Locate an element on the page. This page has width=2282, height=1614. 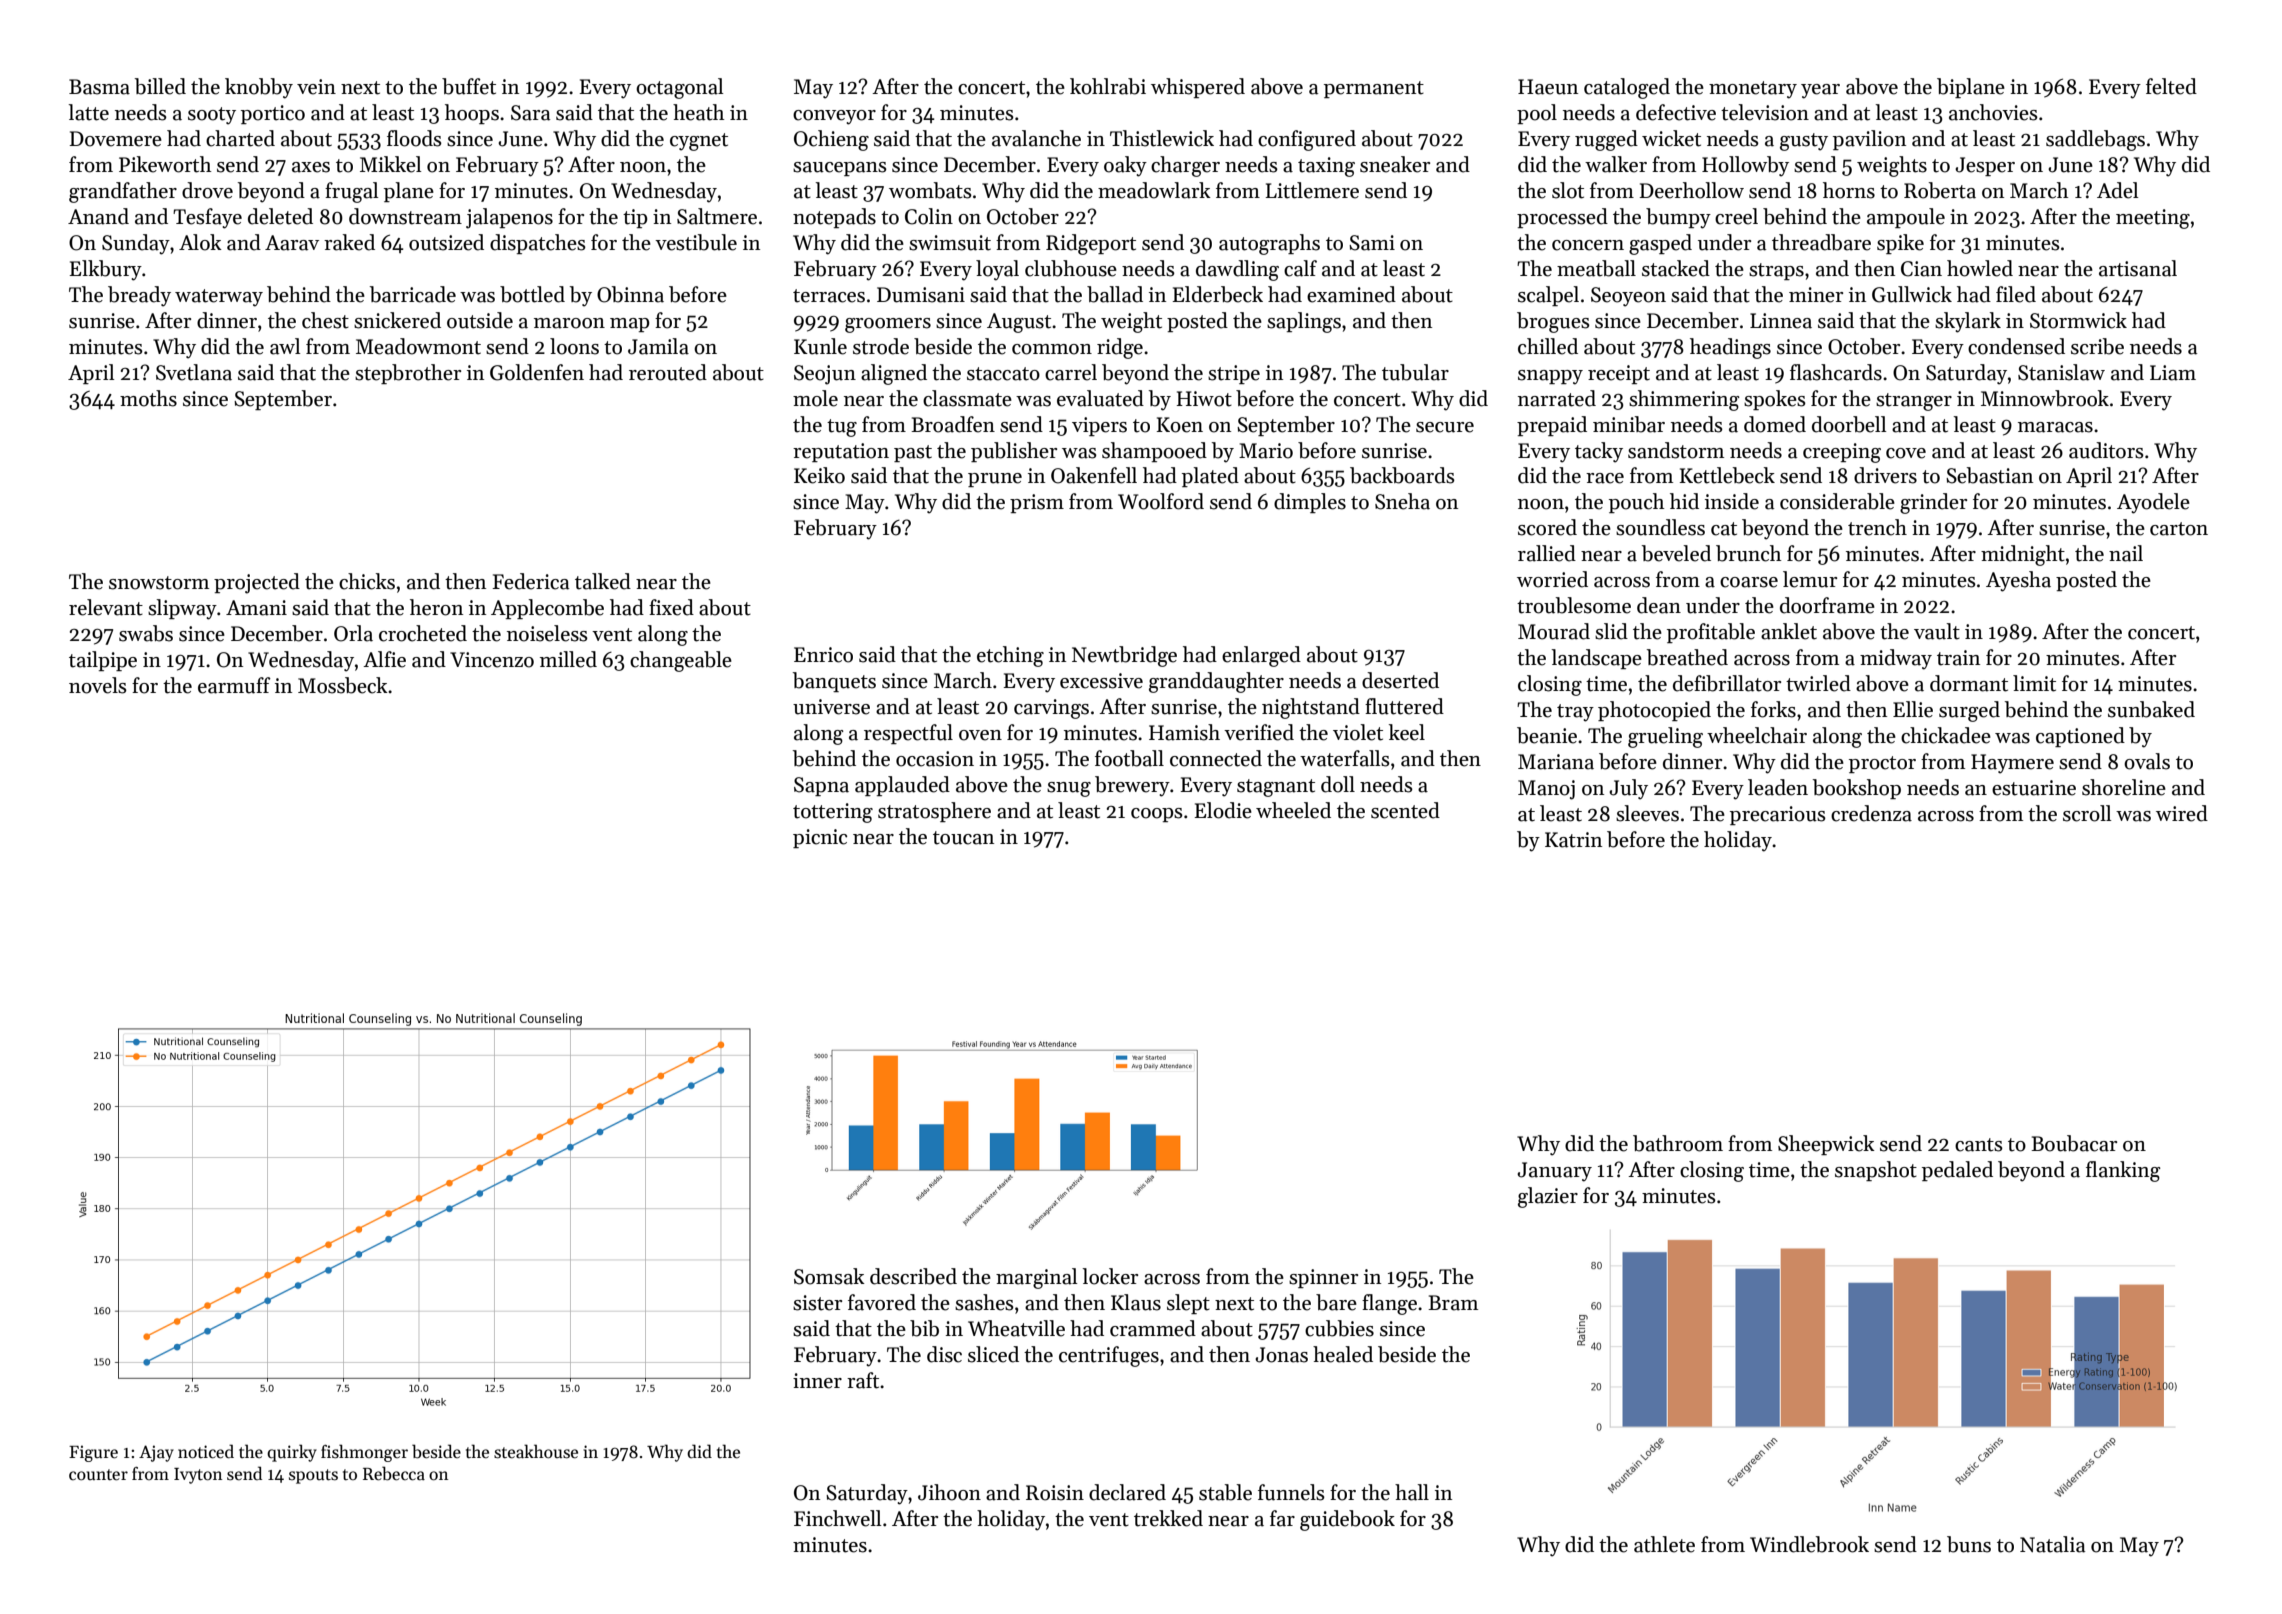
Ivyton is located at coordinates (198, 1476).
